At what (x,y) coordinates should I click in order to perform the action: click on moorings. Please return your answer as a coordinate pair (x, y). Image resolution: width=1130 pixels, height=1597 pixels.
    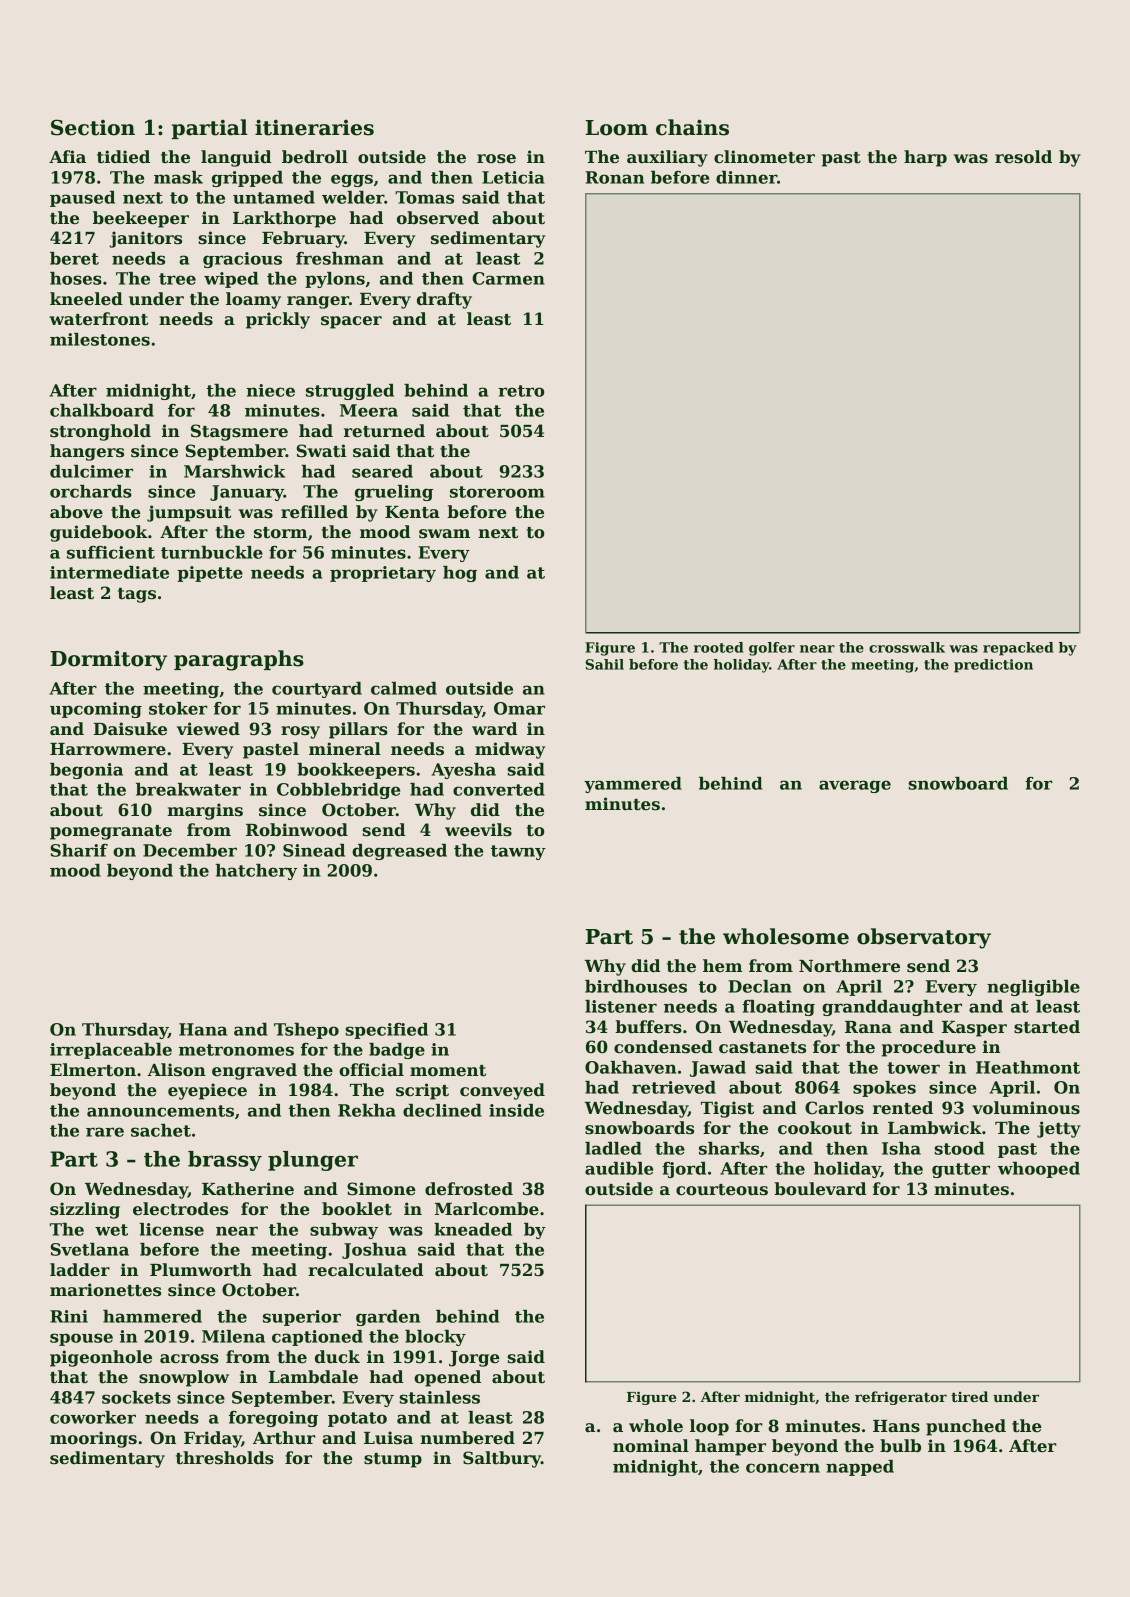
    Looking at the image, I should click on (93, 1439).
